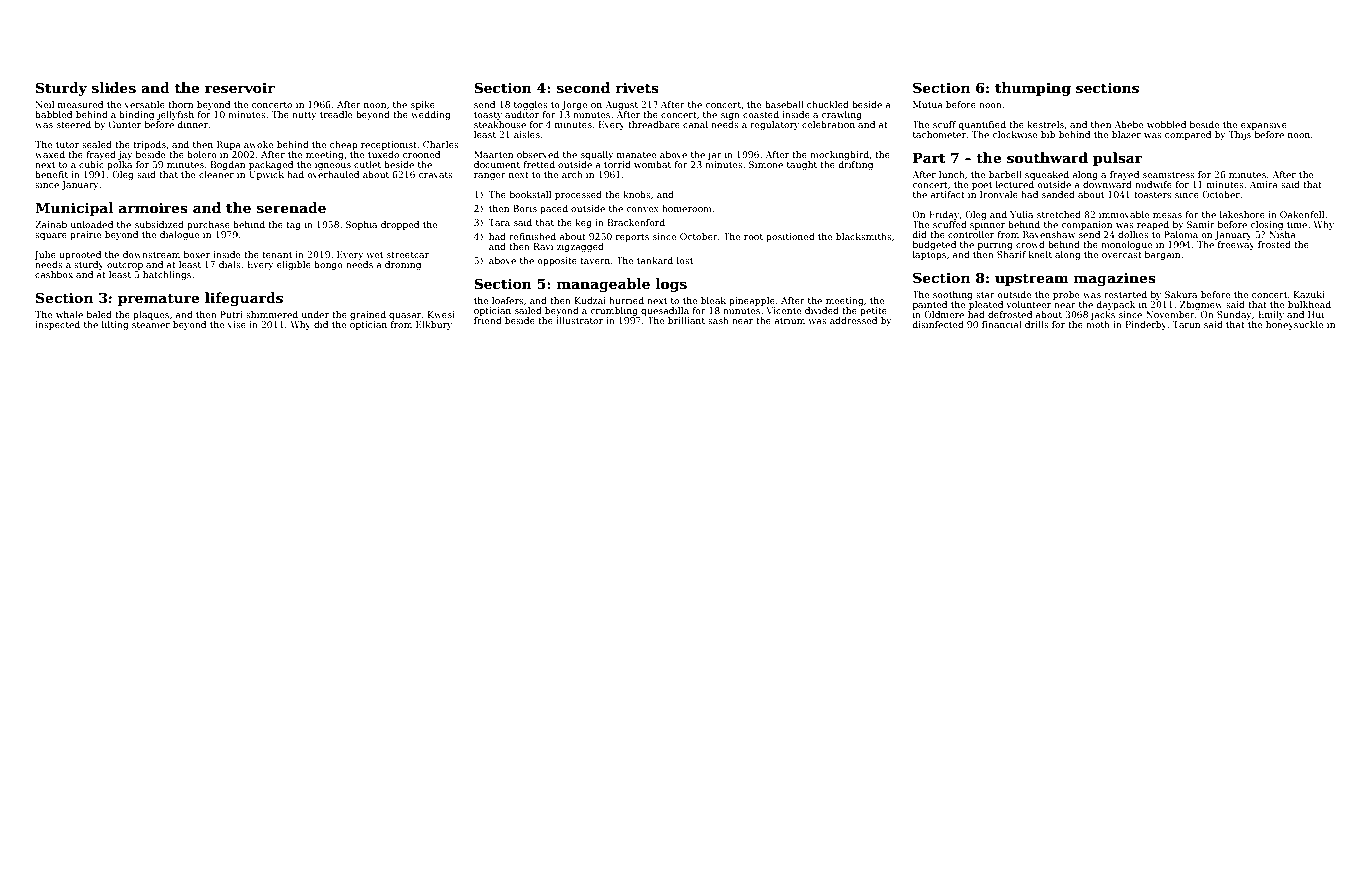  What do you see at coordinates (240, 87) in the page?
I see `reservoir` at bounding box center [240, 87].
